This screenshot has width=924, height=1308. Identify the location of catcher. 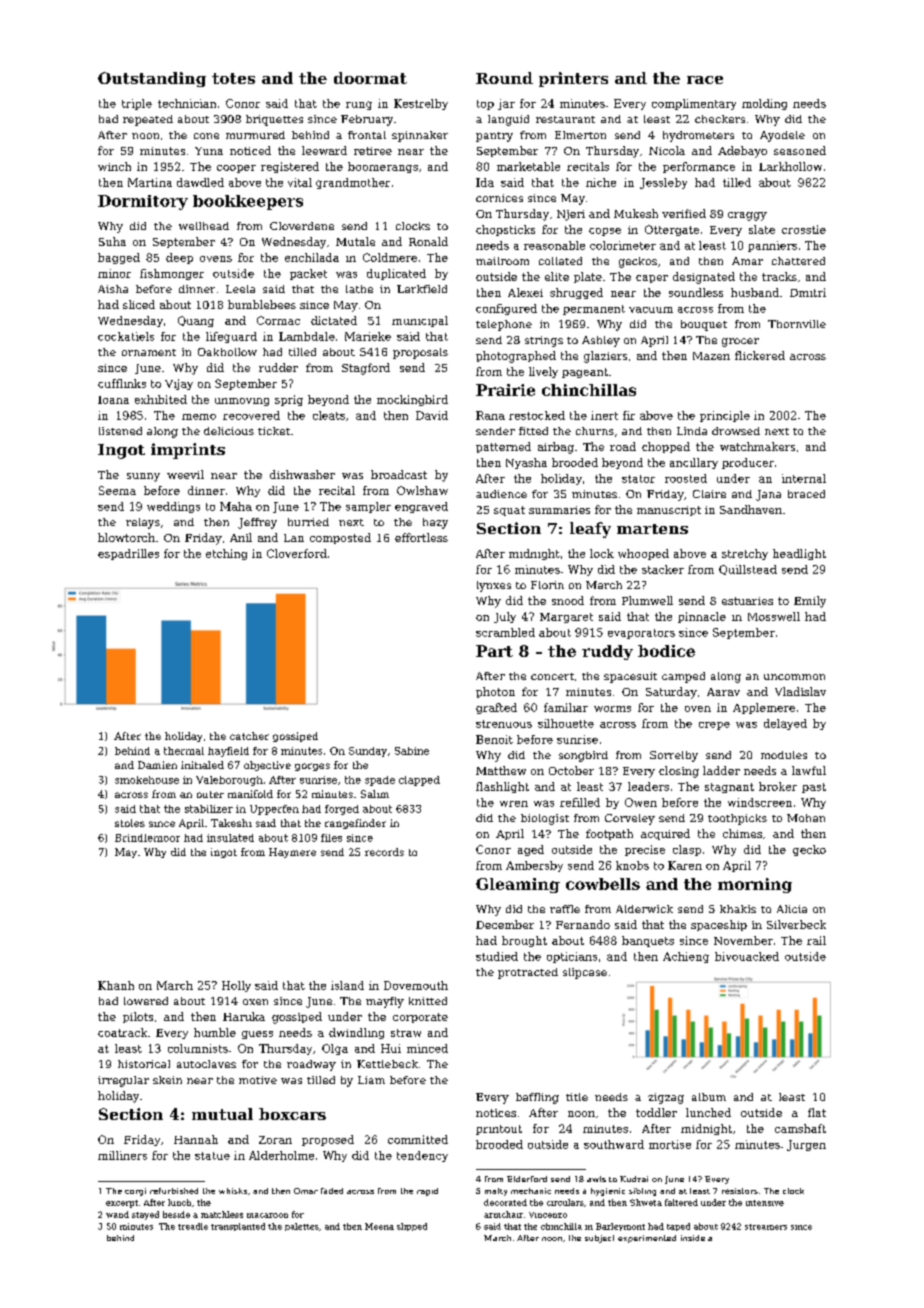
(249, 736).
